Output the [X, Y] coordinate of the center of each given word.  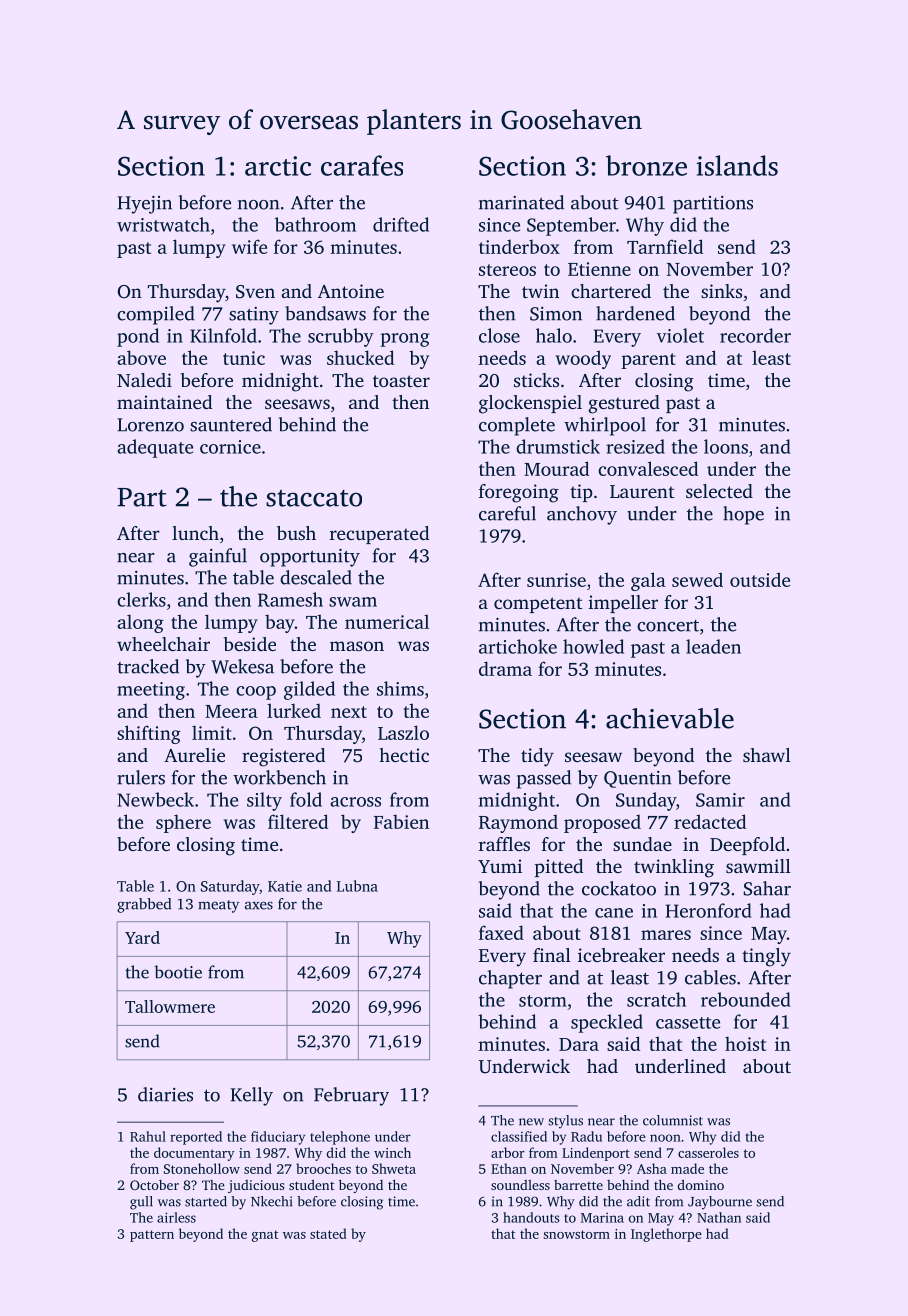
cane [614, 913]
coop [256, 693]
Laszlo [403, 732]
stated [328, 1233]
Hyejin [145, 205]
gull [141, 1203]
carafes [362, 165]
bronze [646, 165]
